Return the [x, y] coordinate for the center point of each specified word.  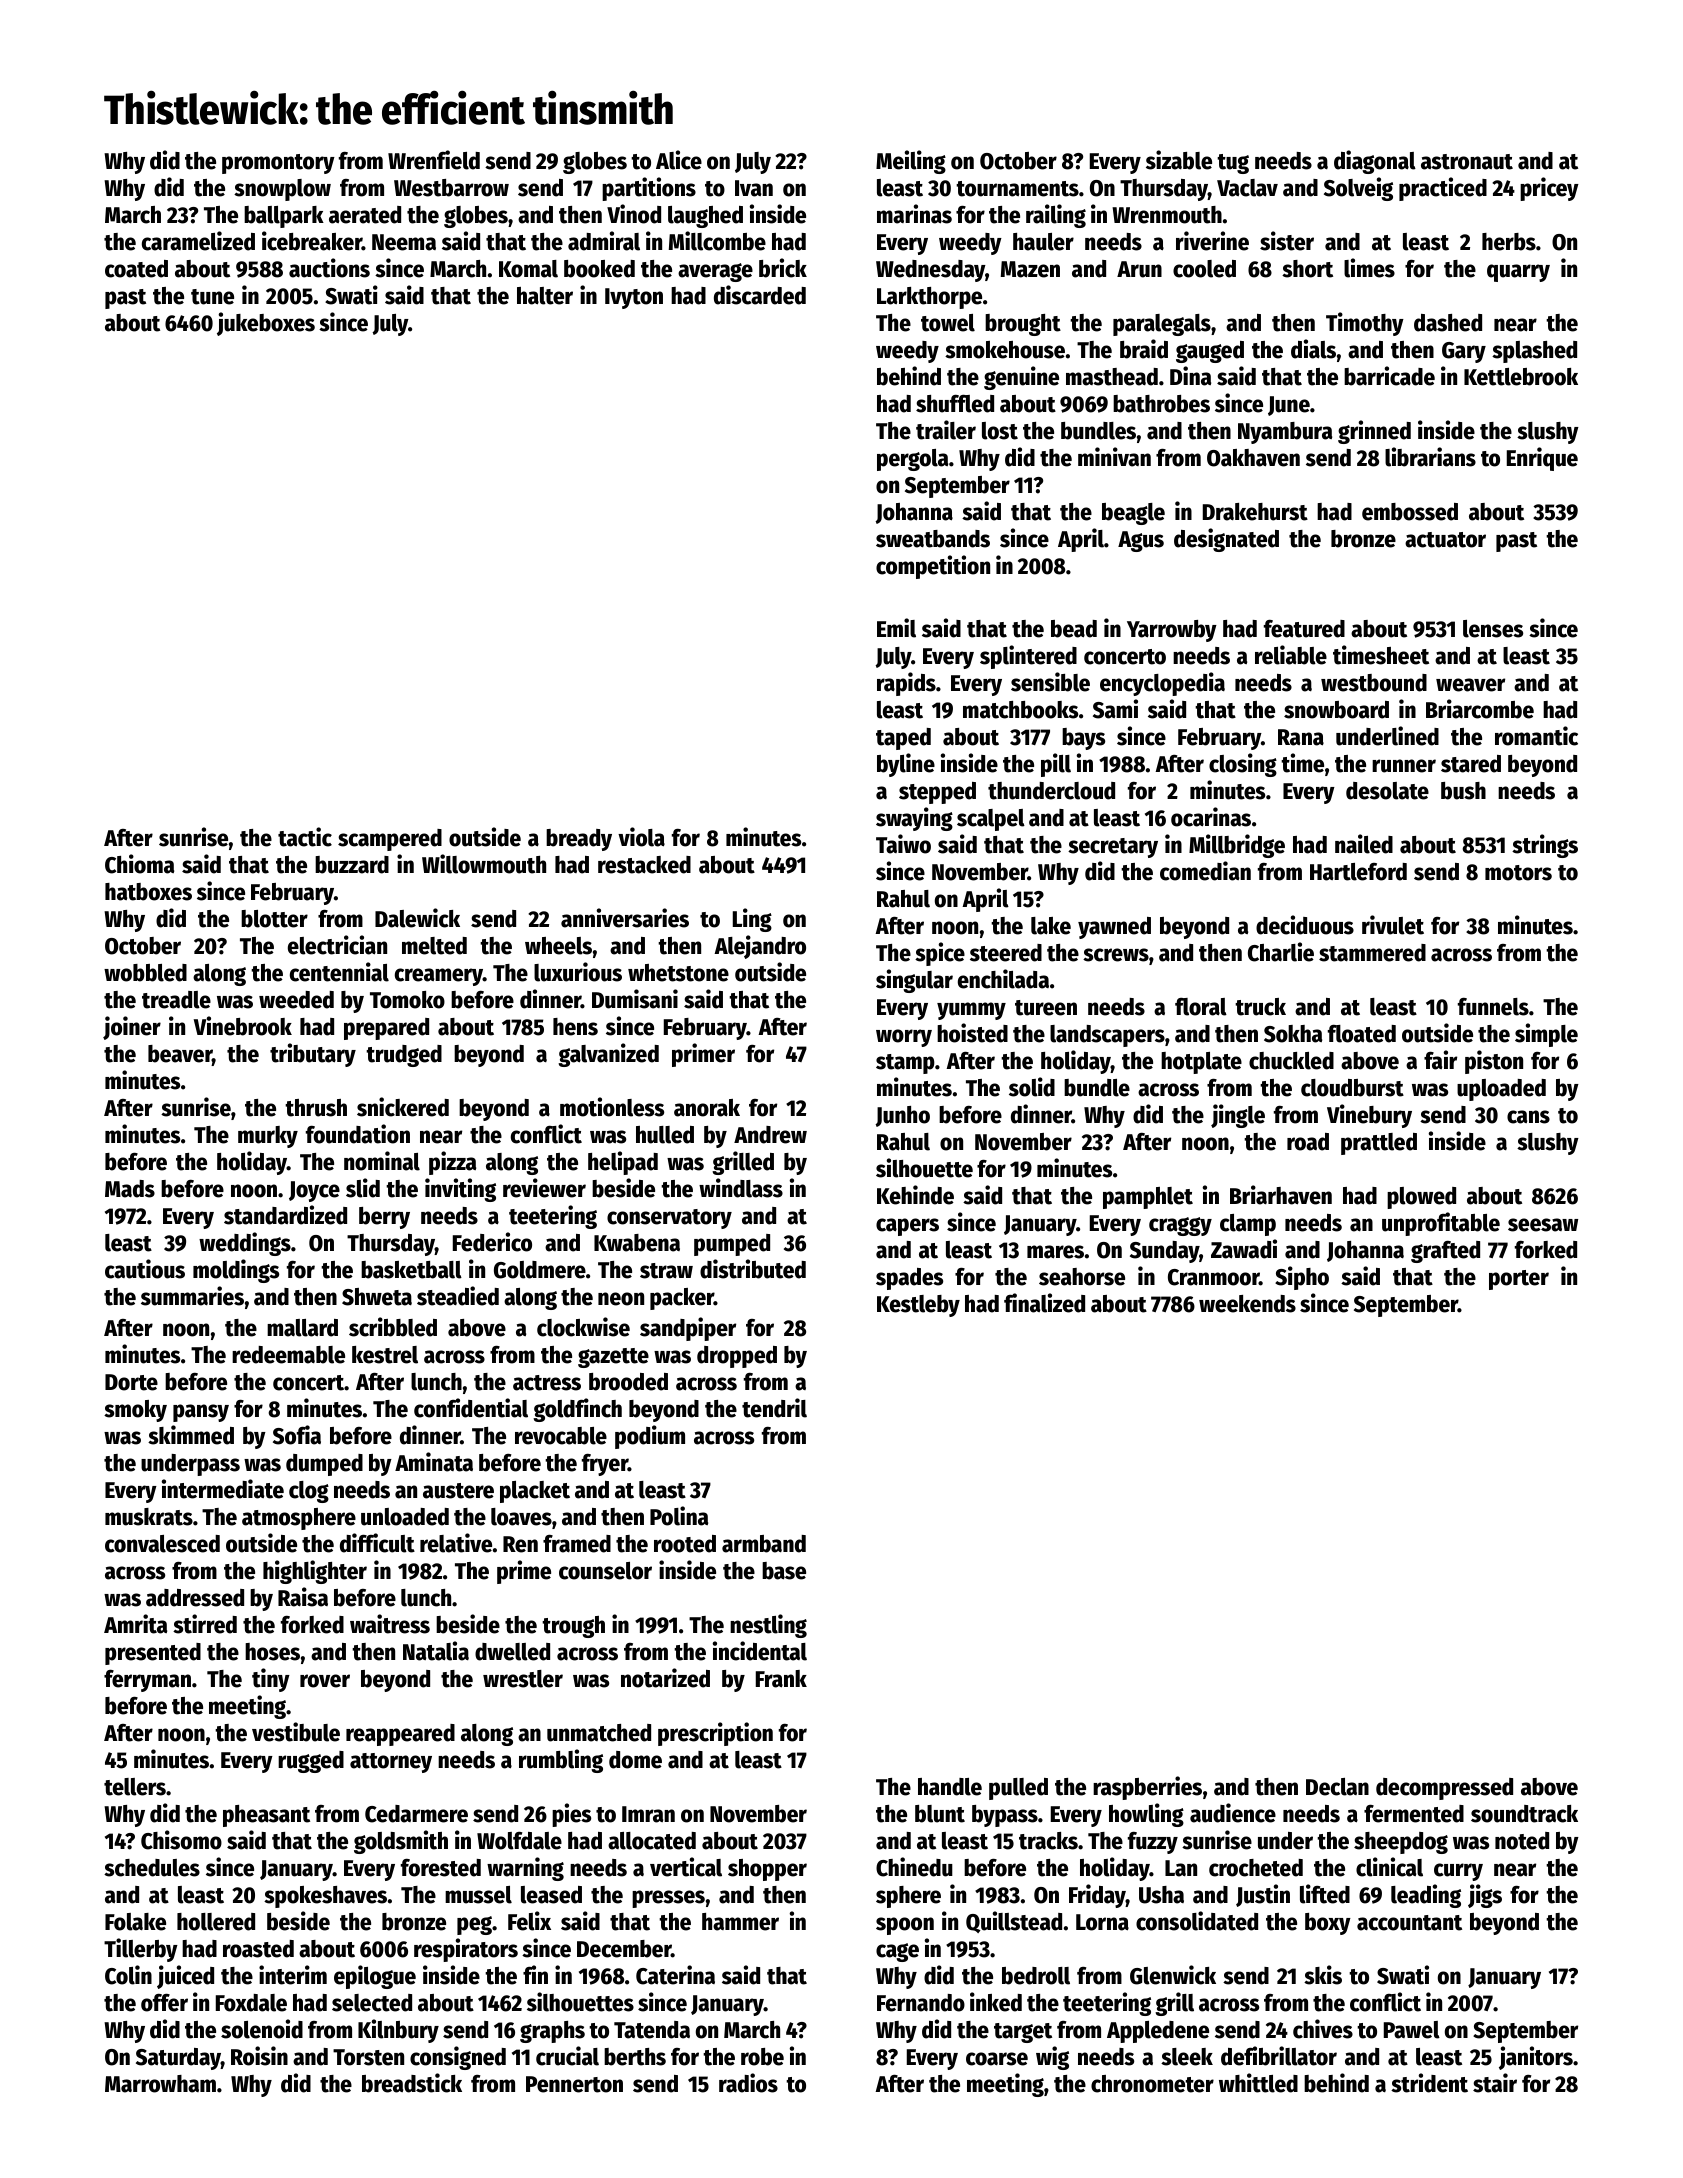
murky [268, 1137]
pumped [732, 1245]
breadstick [412, 2083]
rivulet [1393, 925]
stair [1495, 2083]
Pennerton [574, 2084]
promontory [278, 164]
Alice [679, 160]
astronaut [1467, 162]
